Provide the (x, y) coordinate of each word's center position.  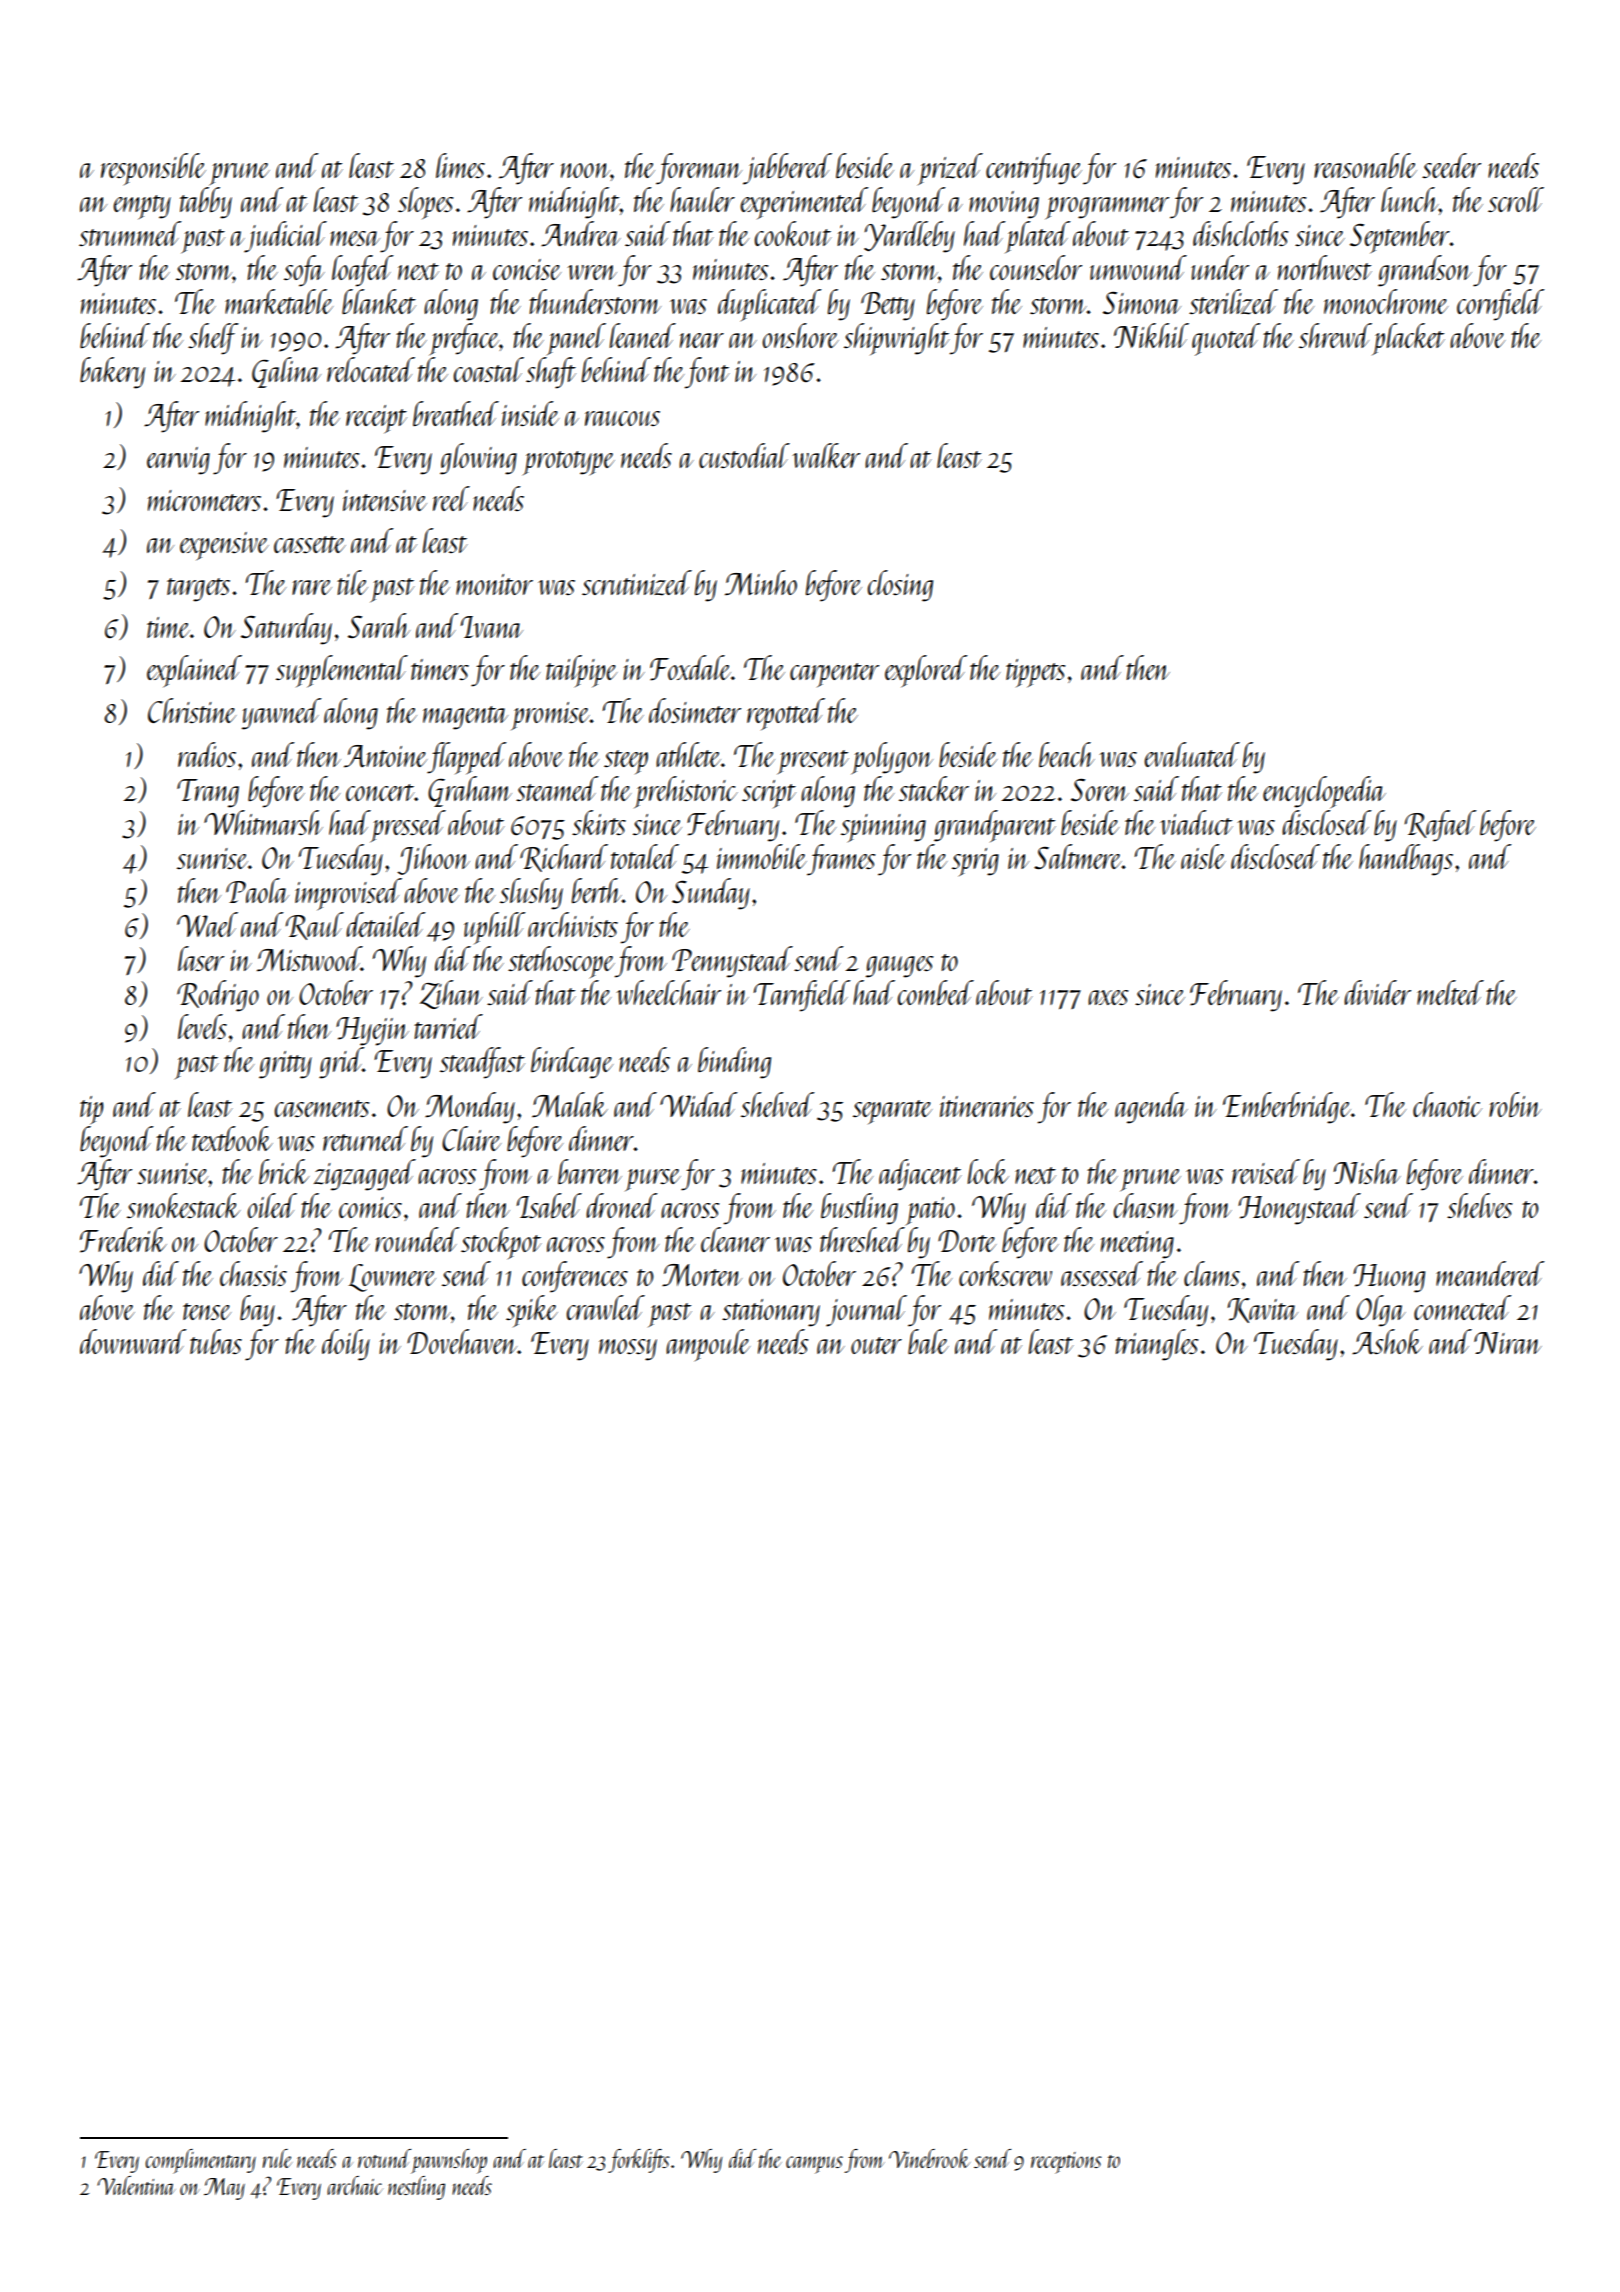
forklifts (639, 2161)
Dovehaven (462, 1341)
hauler (702, 199)
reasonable (1365, 165)
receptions (1066, 2163)
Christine (192, 710)
